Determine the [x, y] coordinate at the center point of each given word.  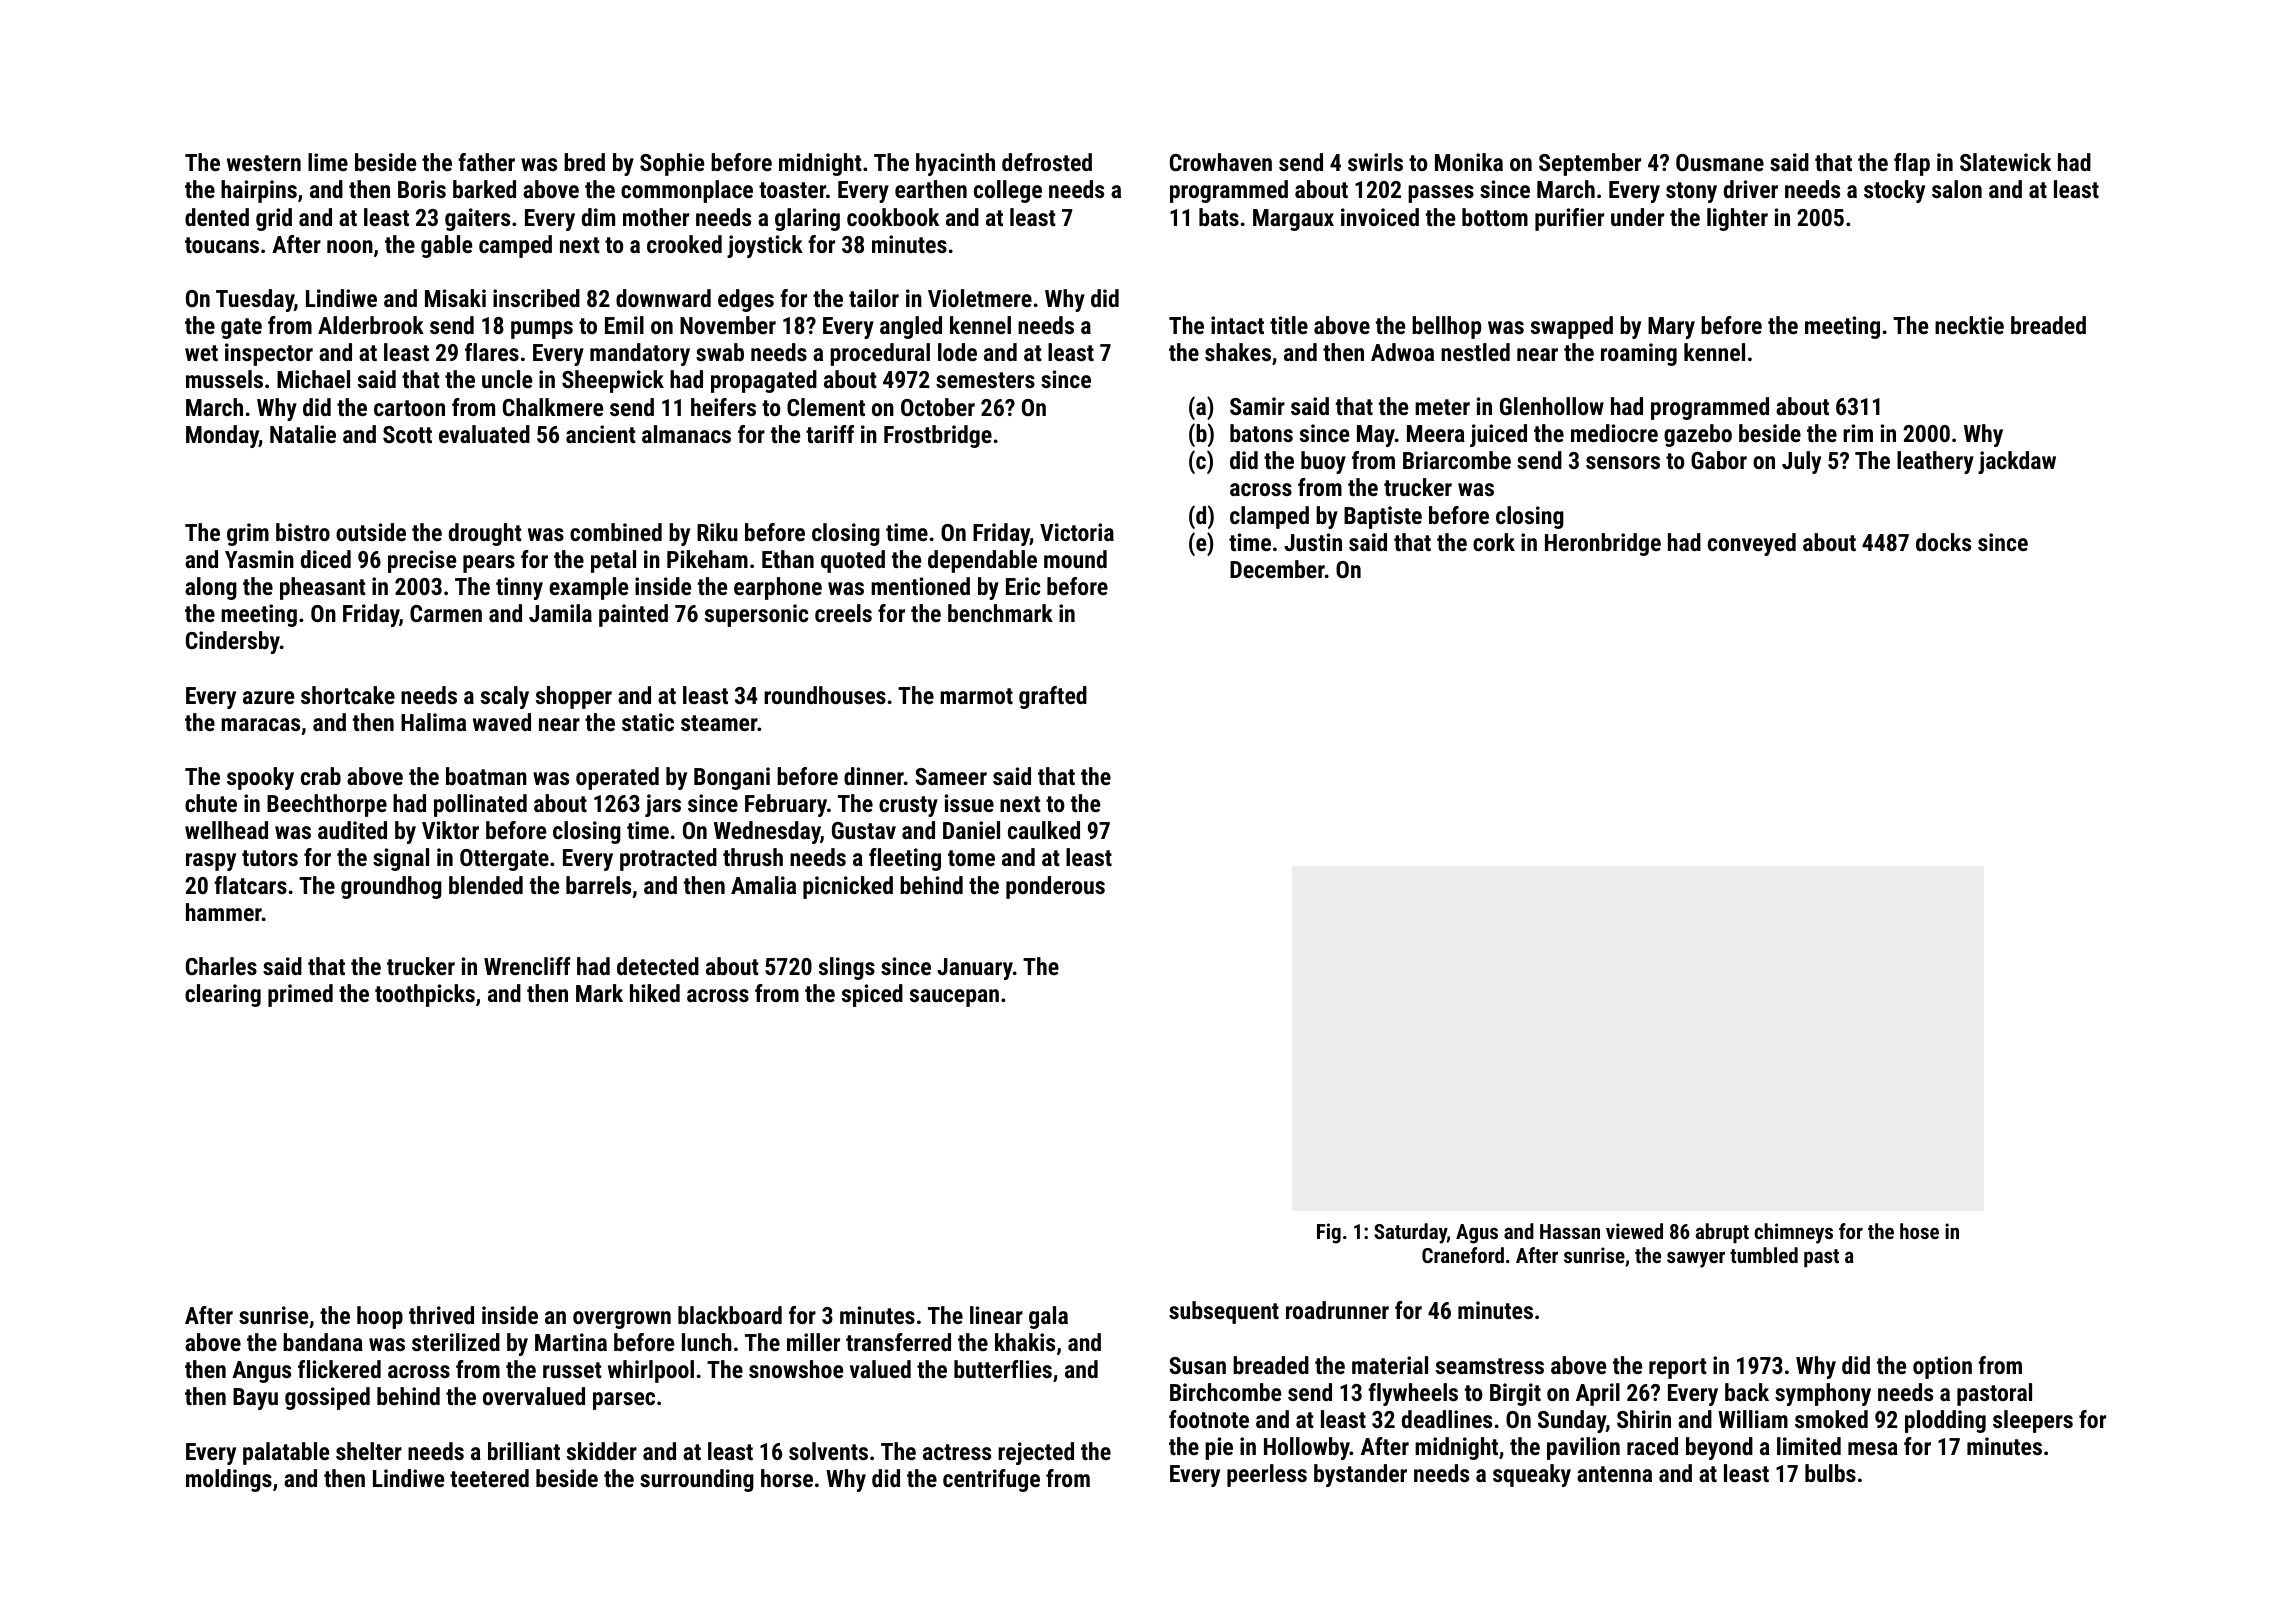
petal [613, 561]
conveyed [1752, 544]
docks [1943, 542]
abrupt [1722, 1233]
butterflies [1003, 1369]
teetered [489, 1478]
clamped [1269, 517]
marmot [976, 696]
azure [268, 697]
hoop [380, 1317]
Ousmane [1720, 162]
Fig [1329, 1233]
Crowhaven [1221, 162]
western [264, 163]
